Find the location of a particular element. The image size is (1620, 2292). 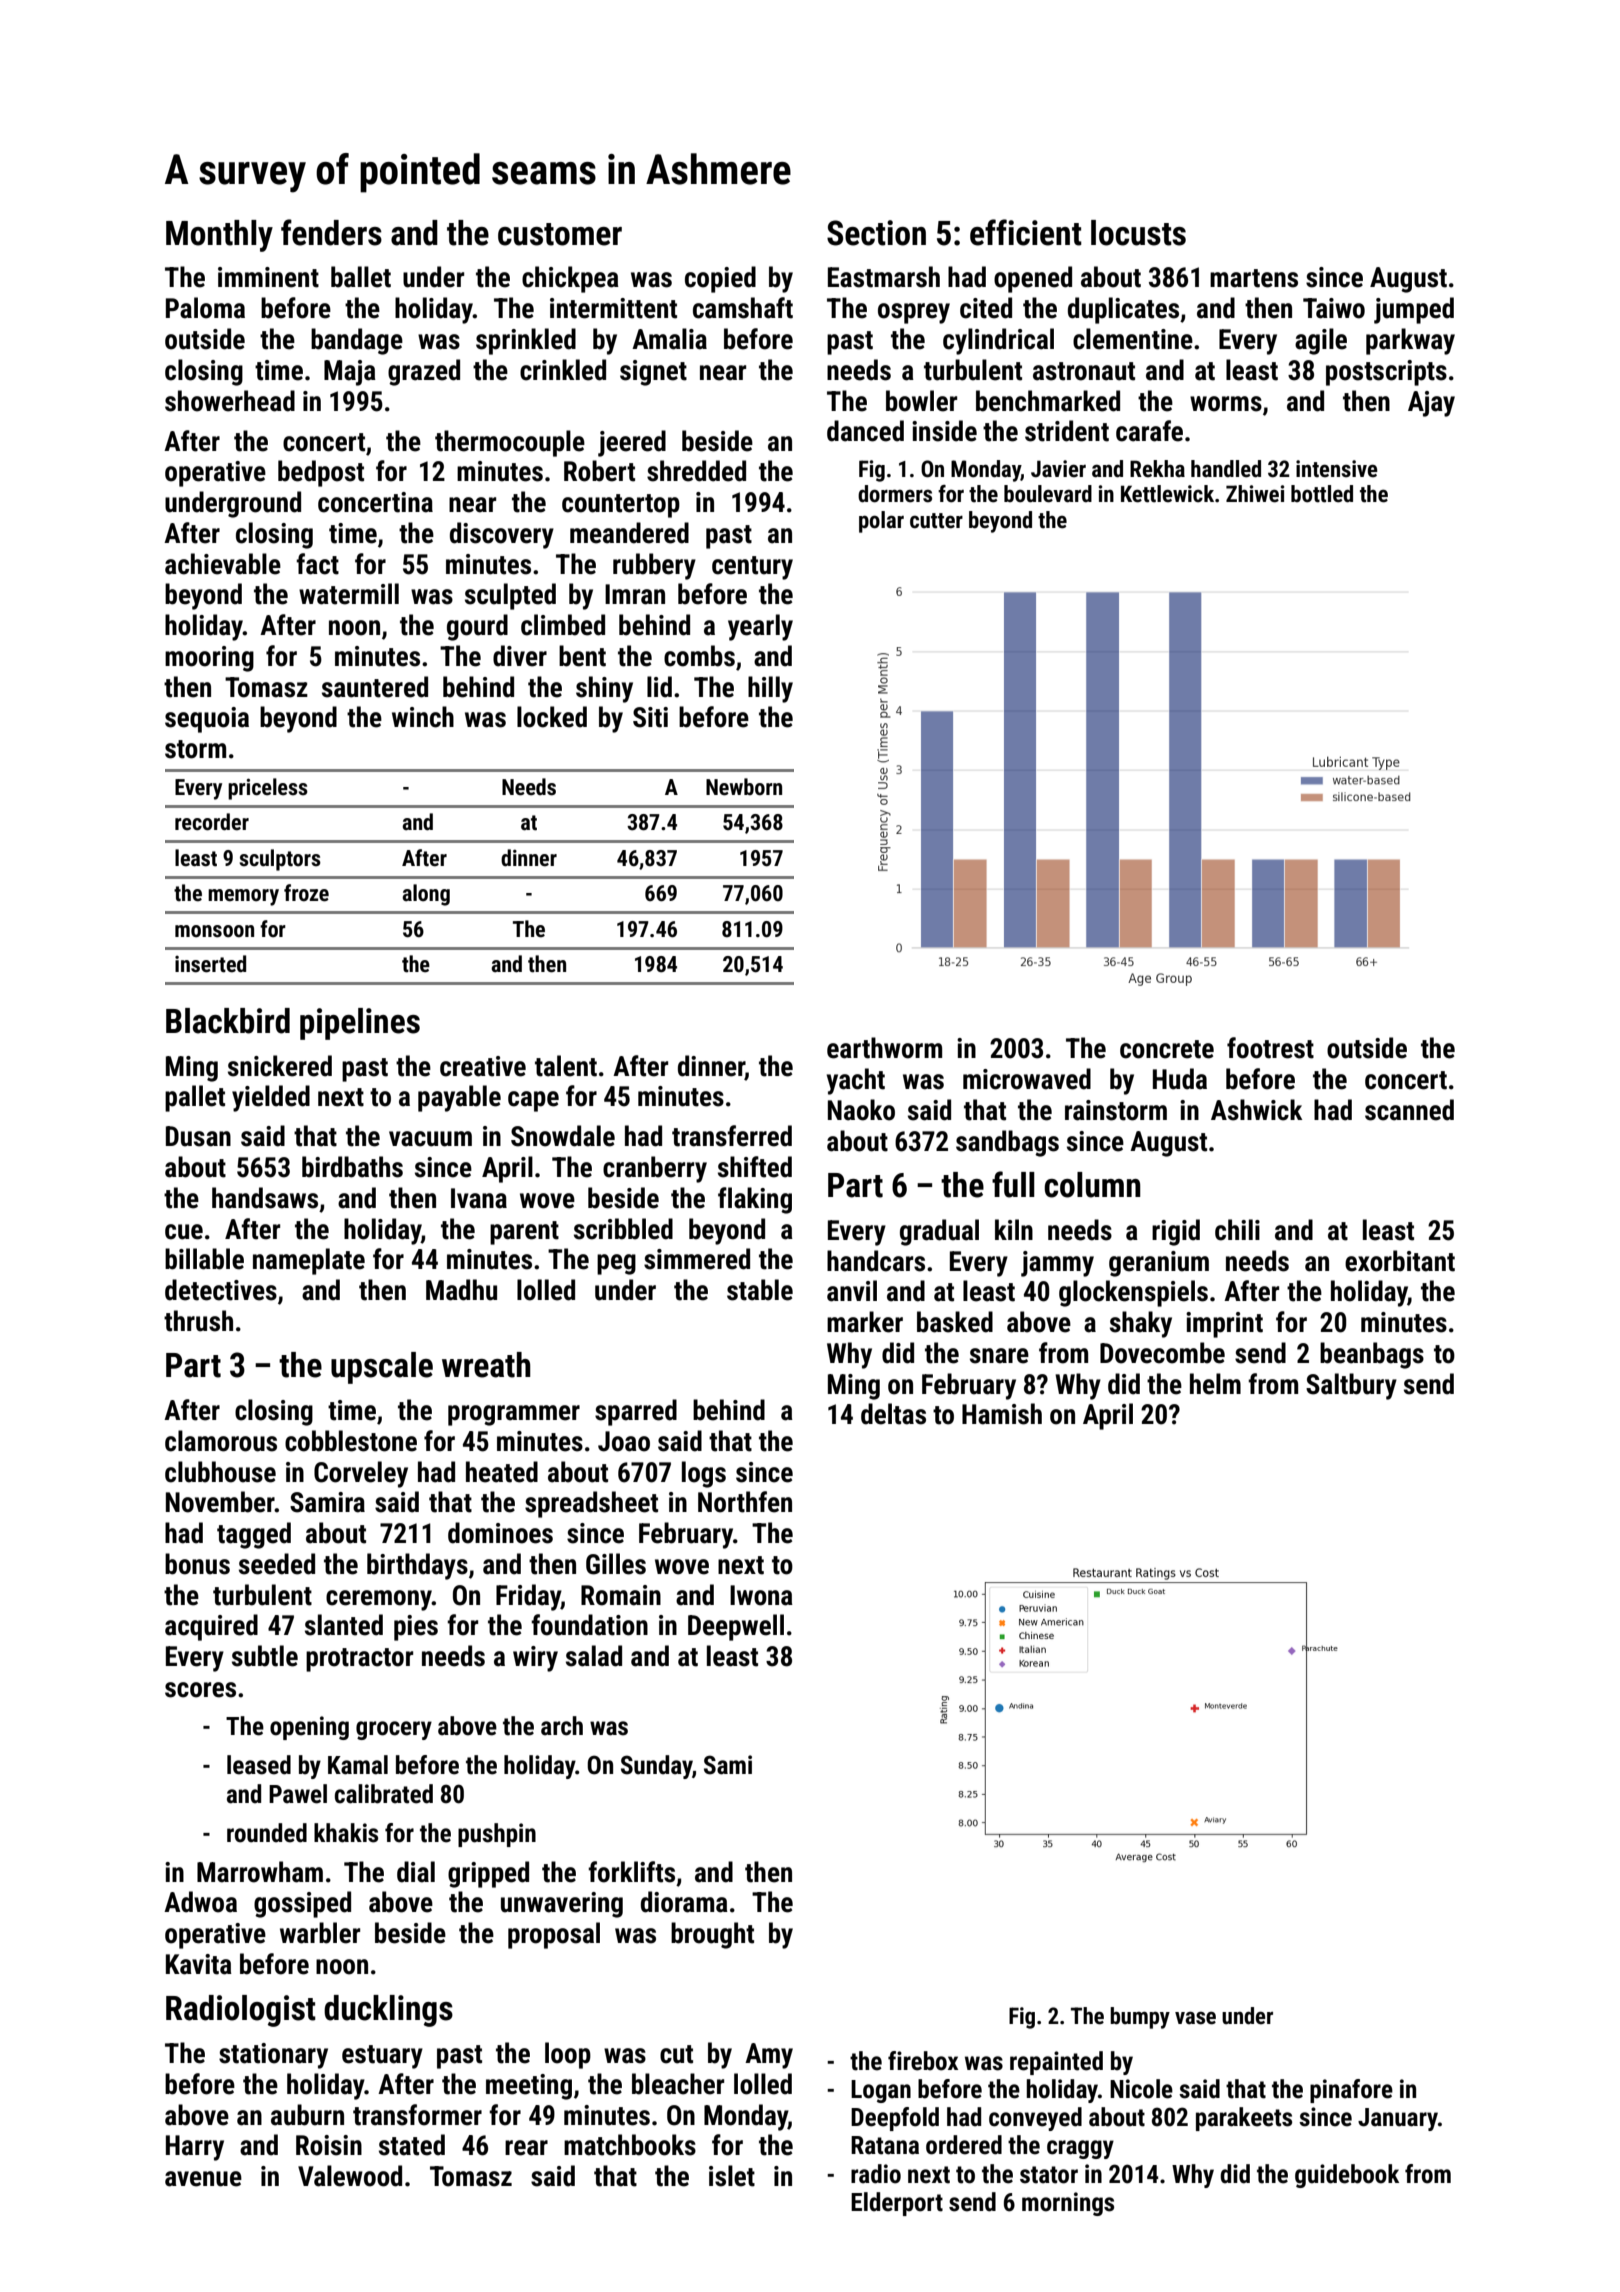

stated is located at coordinates (412, 2145).
